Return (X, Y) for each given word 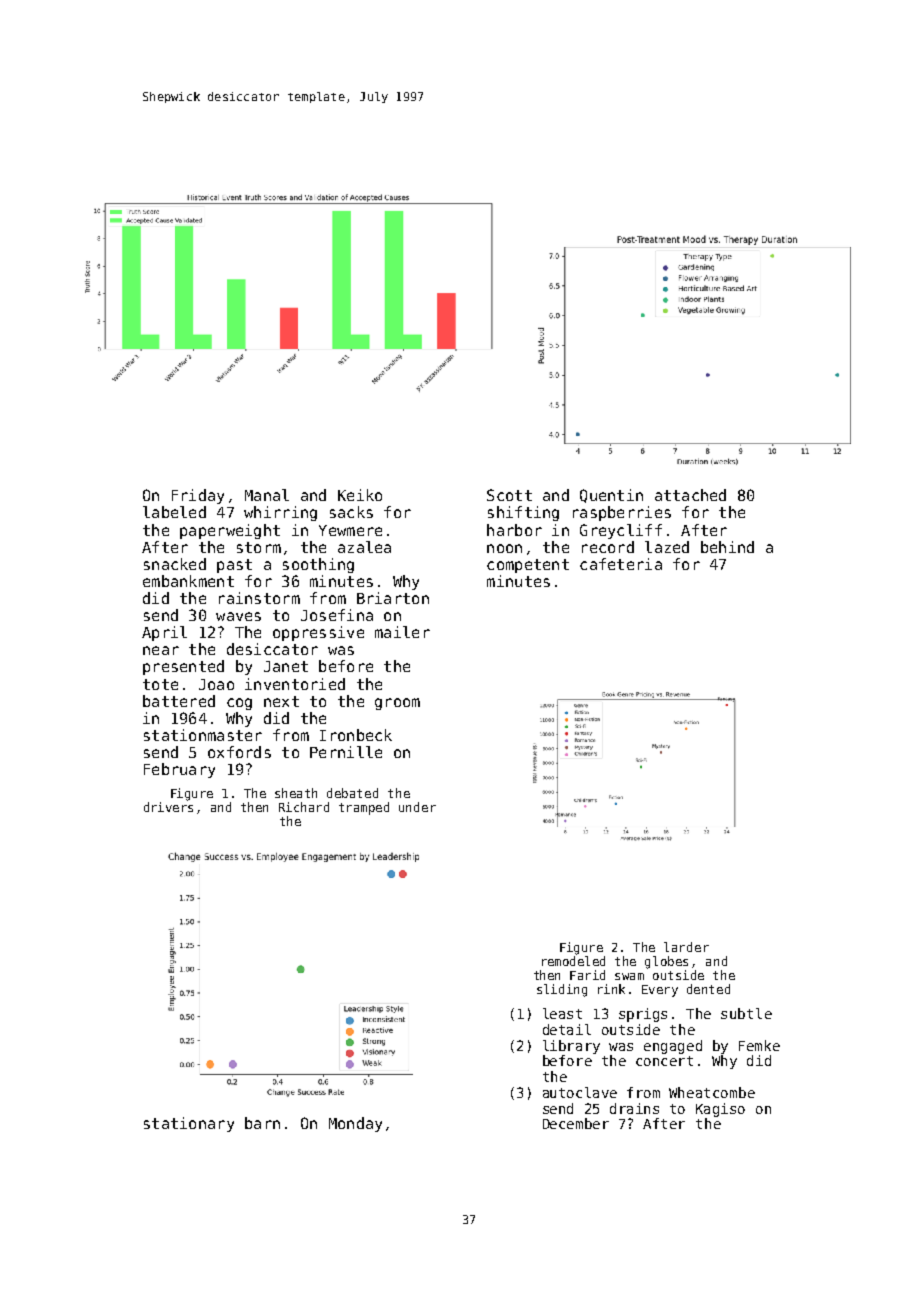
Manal (267, 495)
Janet (286, 666)
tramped (364, 808)
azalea (364, 547)
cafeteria (621, 564)
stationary (189, 1124)
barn (262, 1123)
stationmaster (203, 735)
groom (397, 704)
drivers (168, 807)
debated (352, 793)
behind (727, 547)
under (417, 807)
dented (708, 989)
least (562, 1013)
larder (686, 947)
